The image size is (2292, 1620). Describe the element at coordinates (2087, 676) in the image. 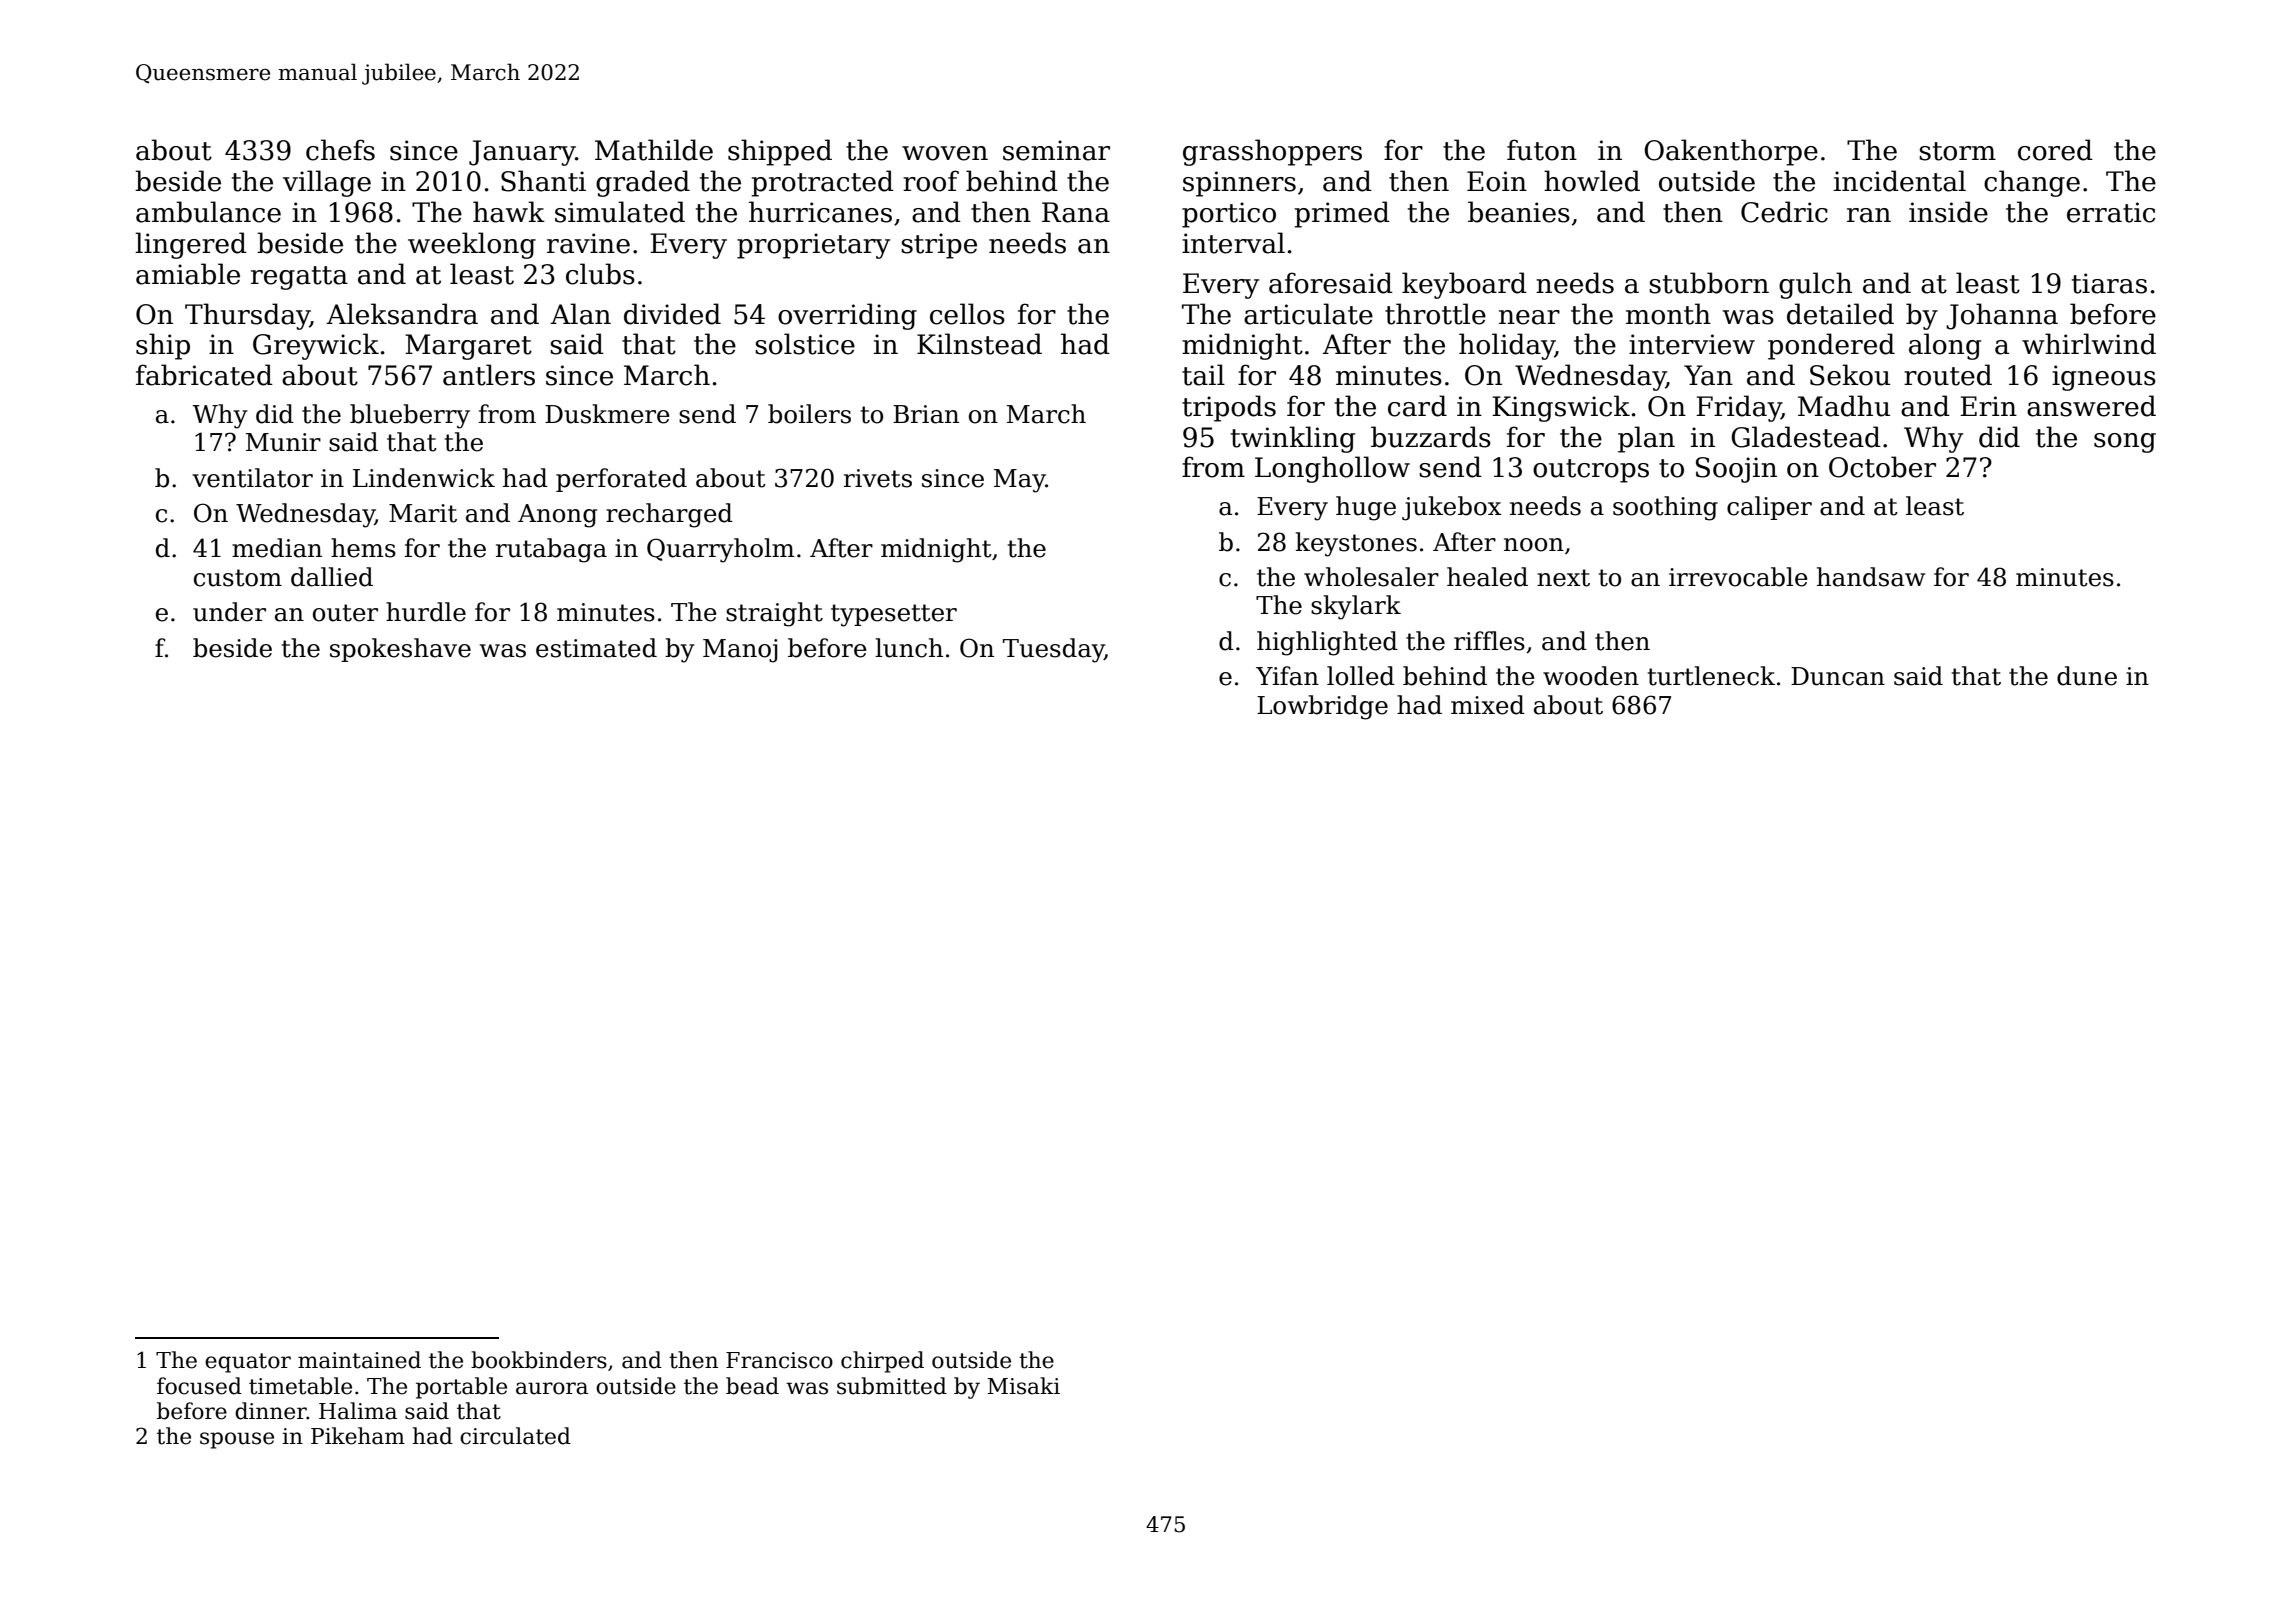

I see `dune` at that location.
